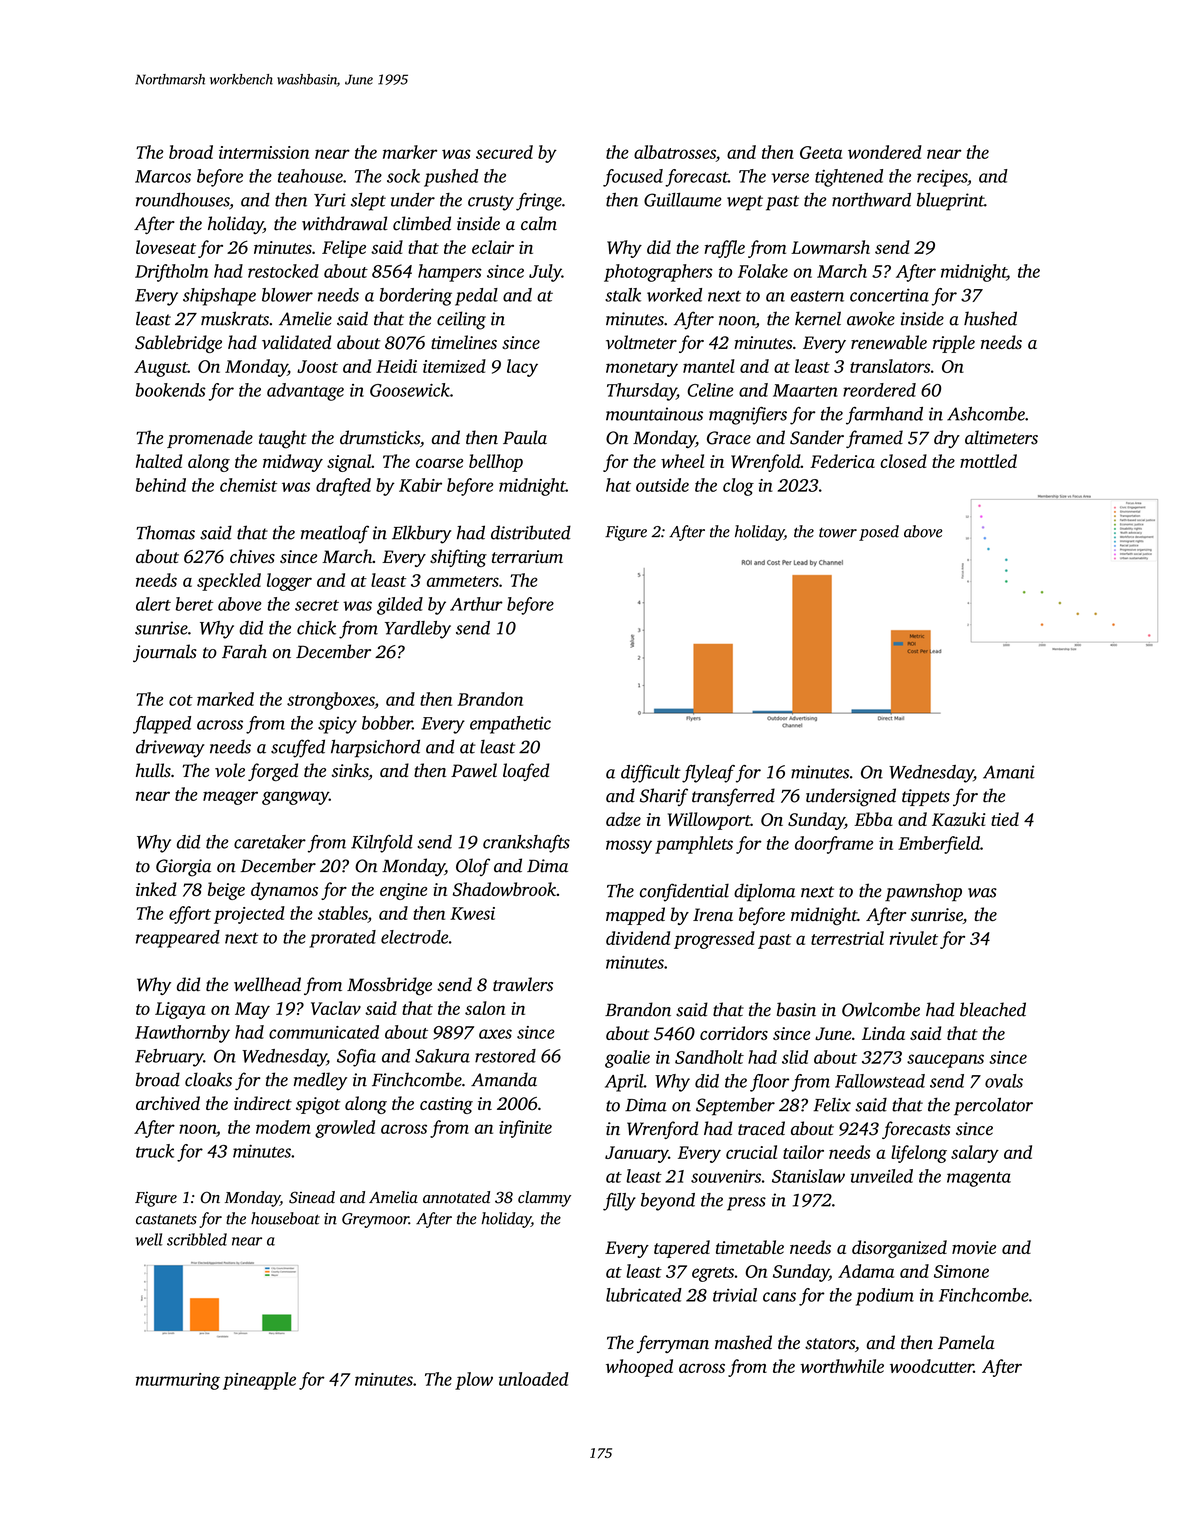 This image has width=1178, height=1525. What do you see at coordinates (847, 938) in the image?
I see `terrestrial` at bounding box center [847, 938].
